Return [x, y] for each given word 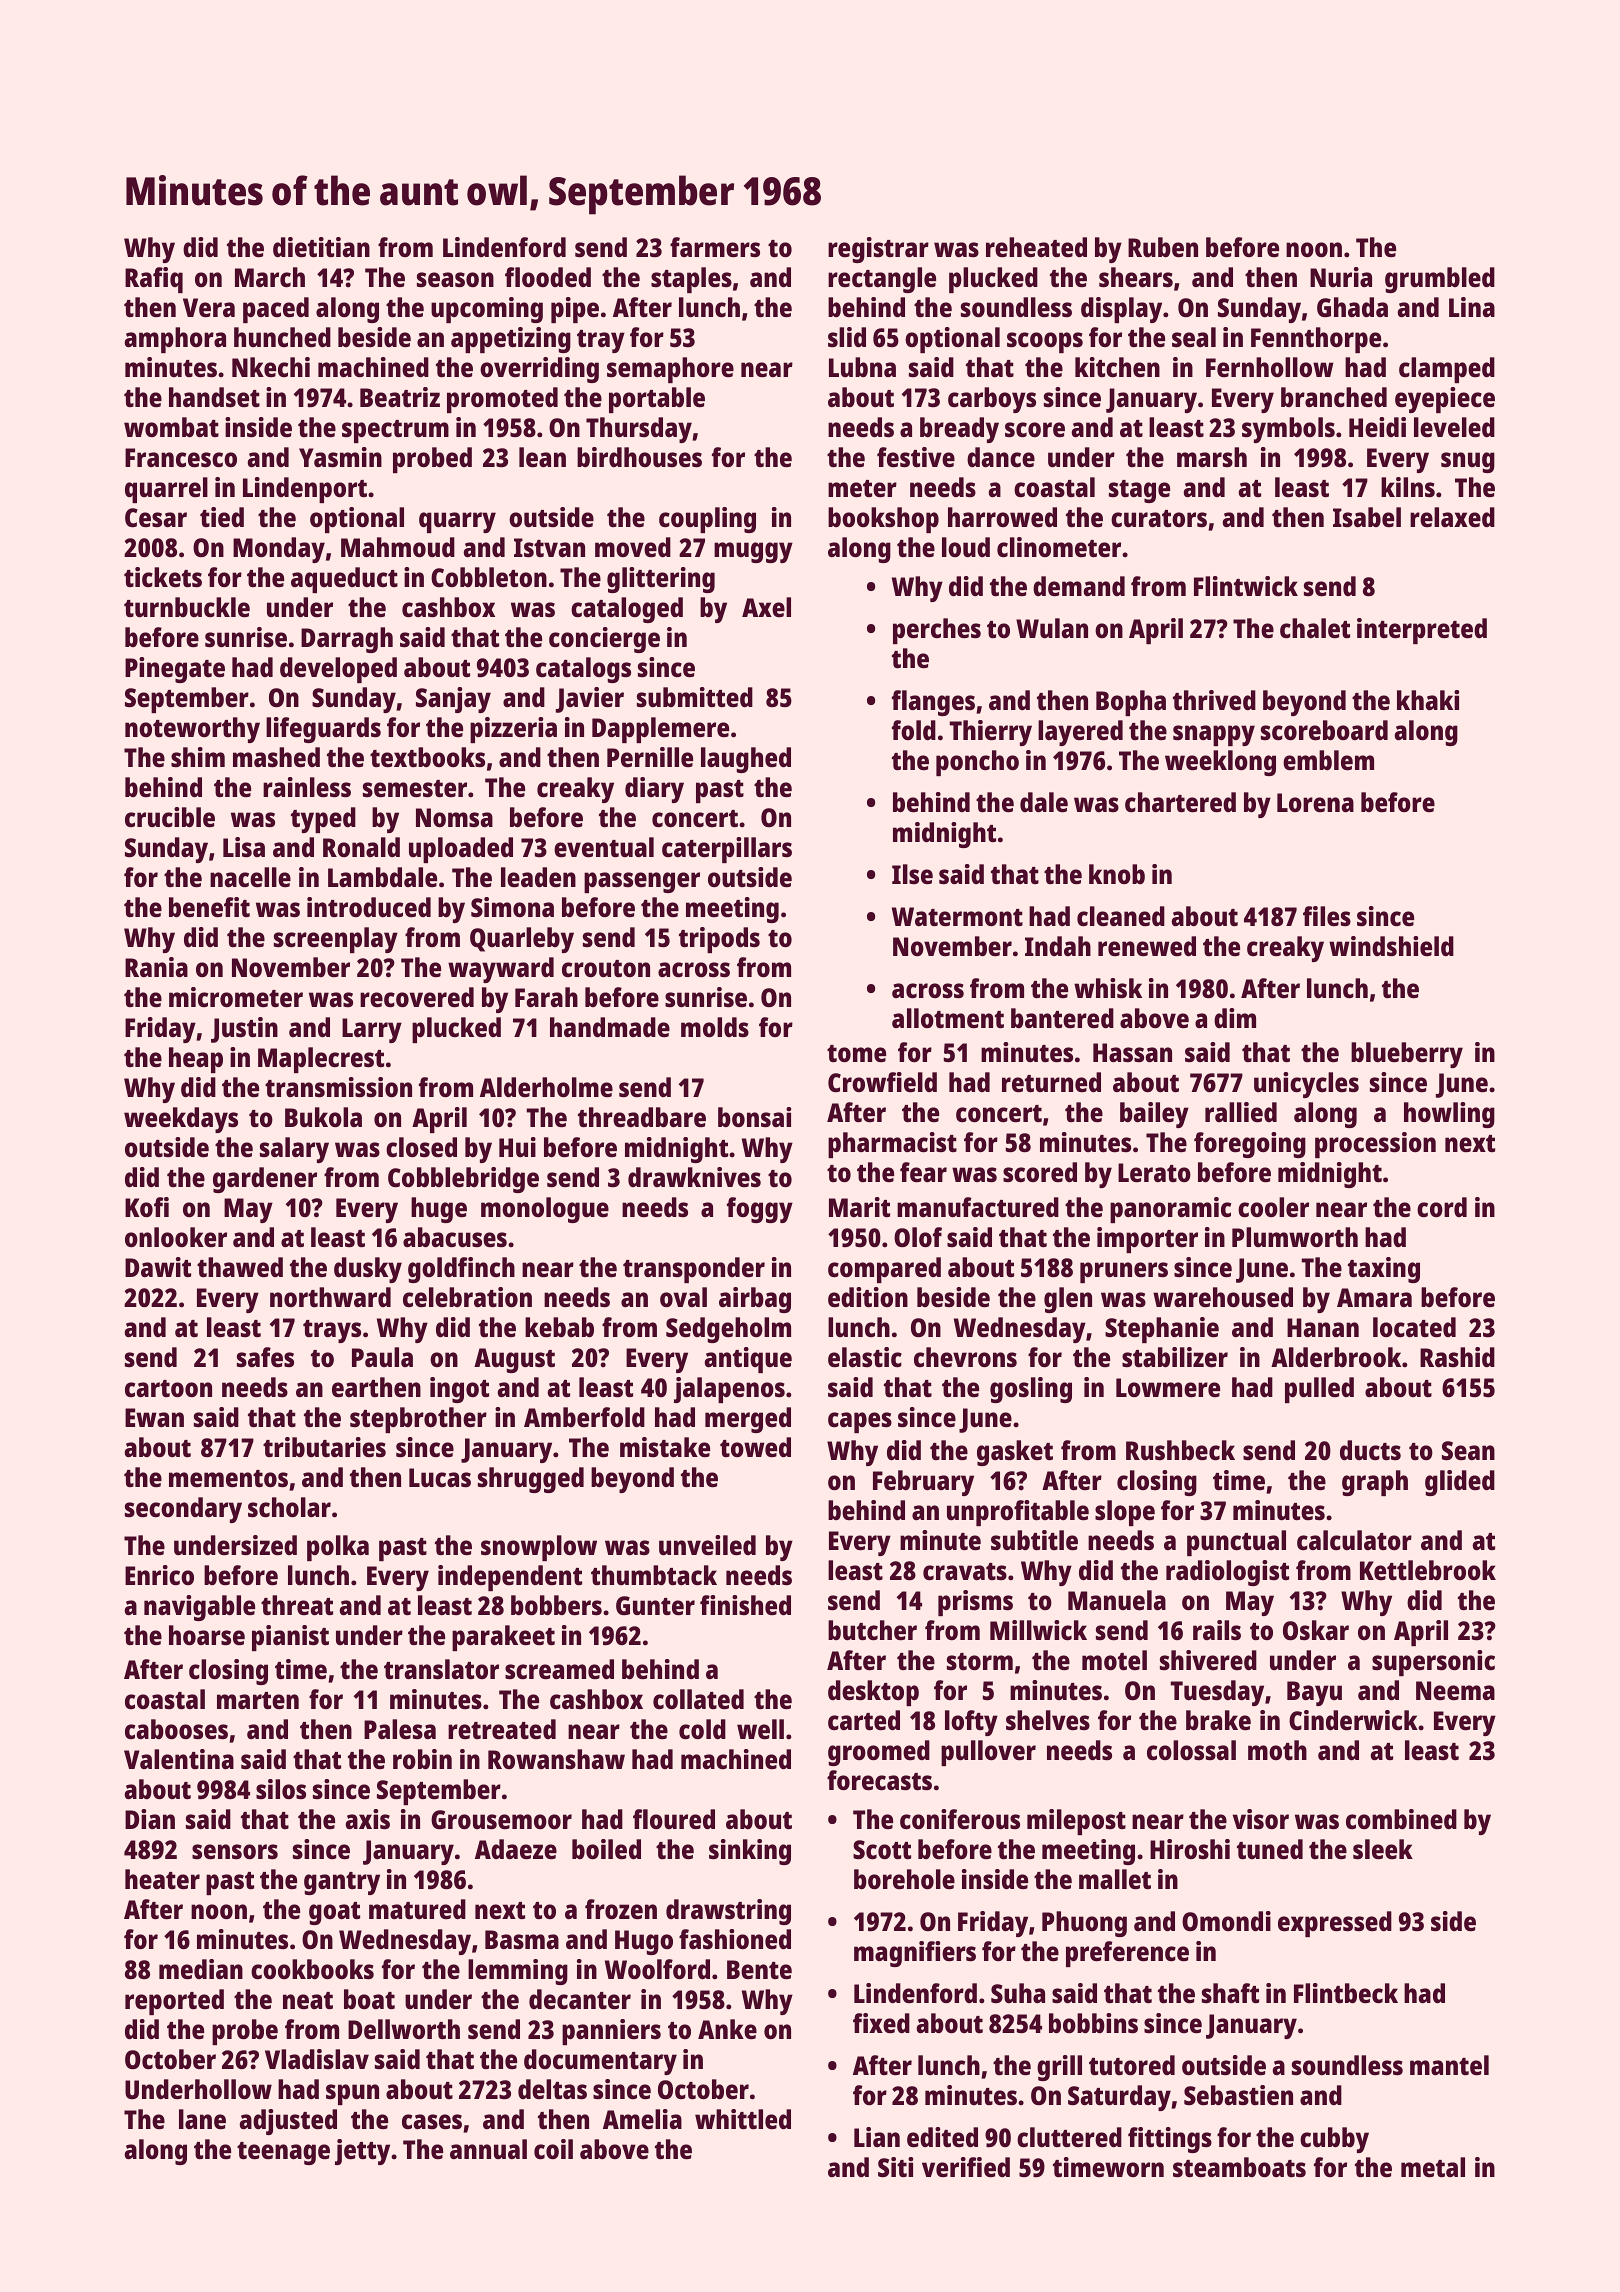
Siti [895, 2167]
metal [1433, 2167]
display [1121, 310]
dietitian [321, 247]
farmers [715, 247]
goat [334, 1913]
